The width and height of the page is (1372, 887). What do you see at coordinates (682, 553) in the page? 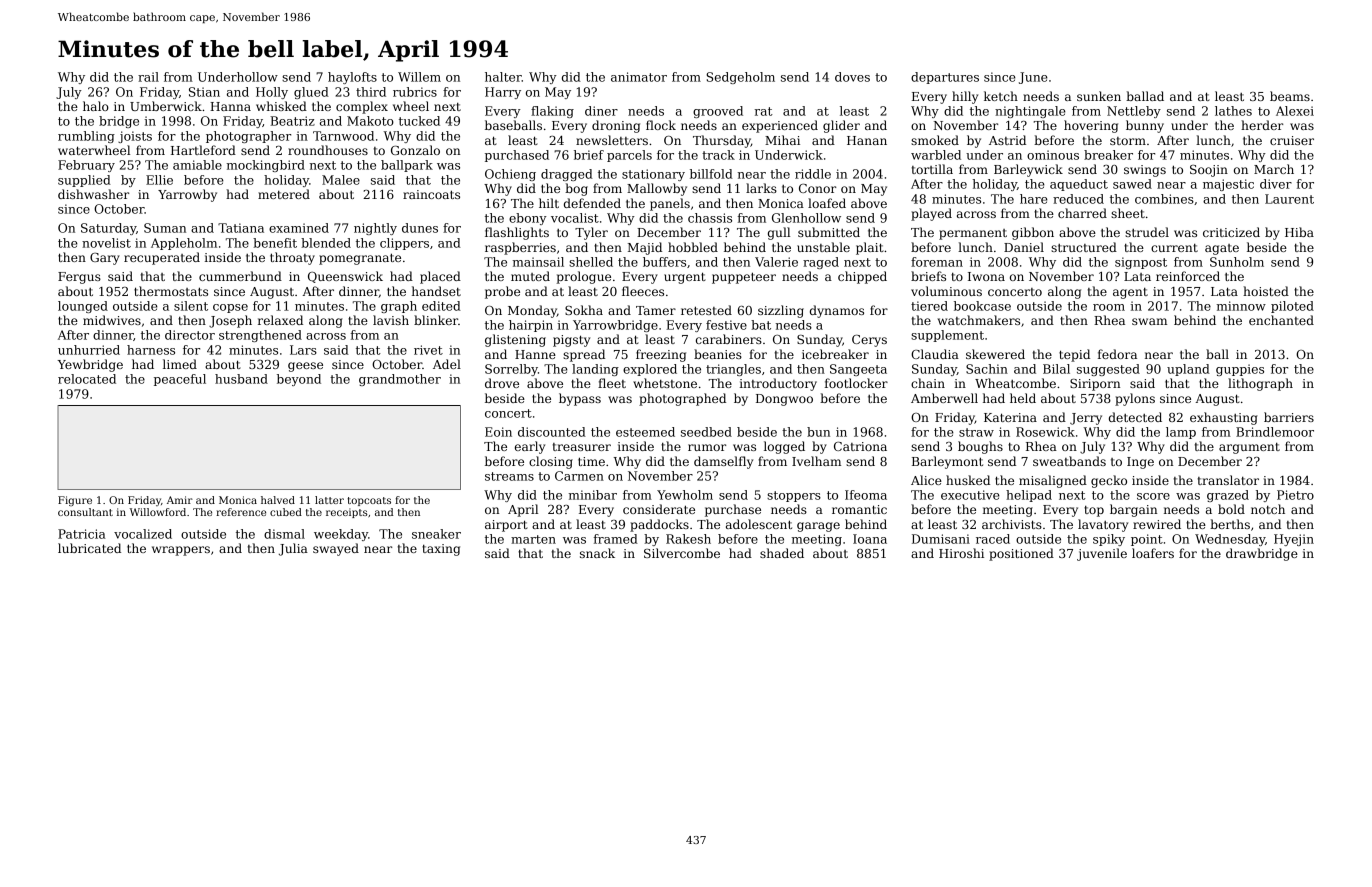
I see `Silvercombe` at bounding box center [682, 553].
